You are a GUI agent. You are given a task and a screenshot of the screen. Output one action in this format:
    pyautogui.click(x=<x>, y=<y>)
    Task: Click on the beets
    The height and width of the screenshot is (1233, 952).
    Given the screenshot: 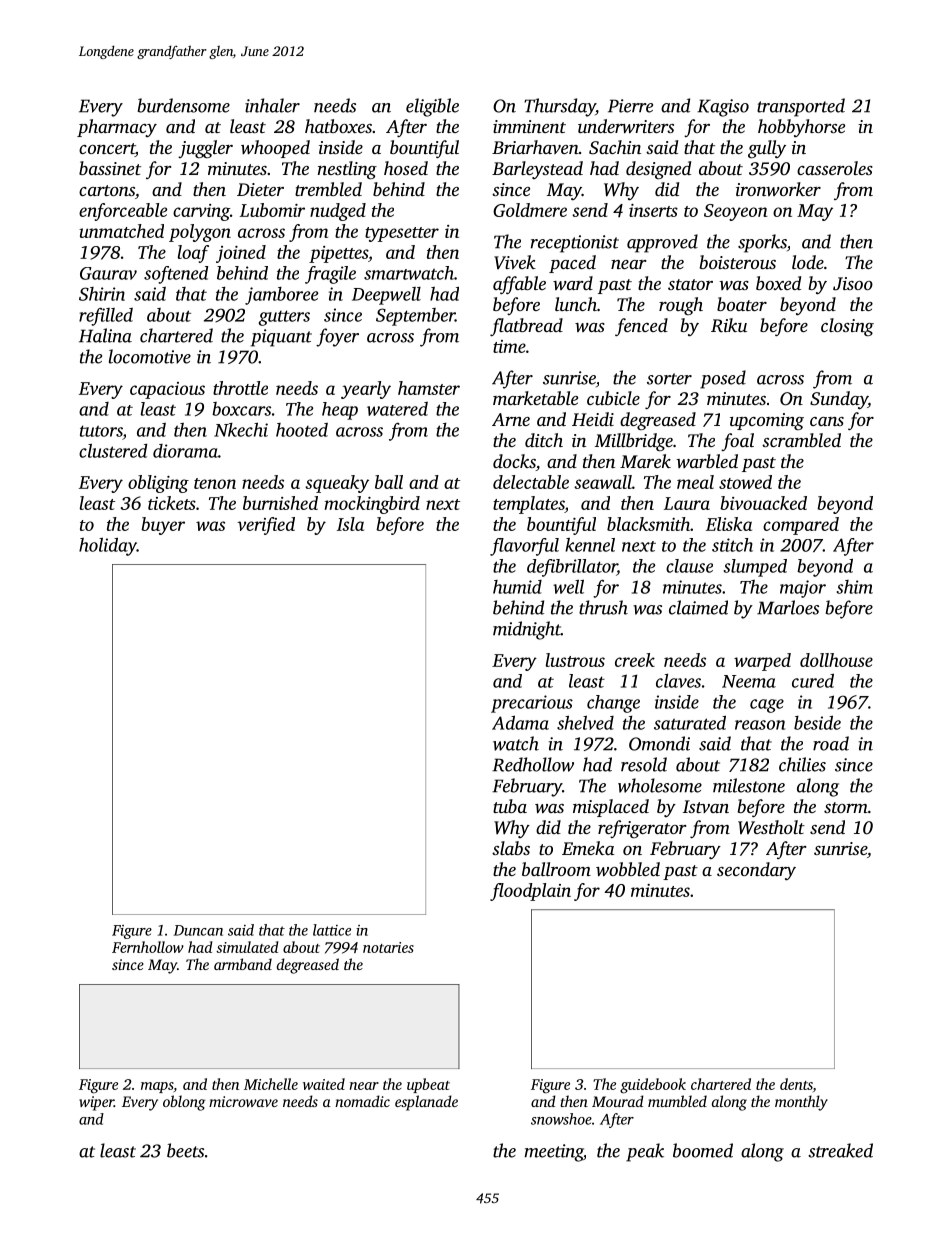 What is the action you would take?
    pyautogui.click(x=185, y=1150)
